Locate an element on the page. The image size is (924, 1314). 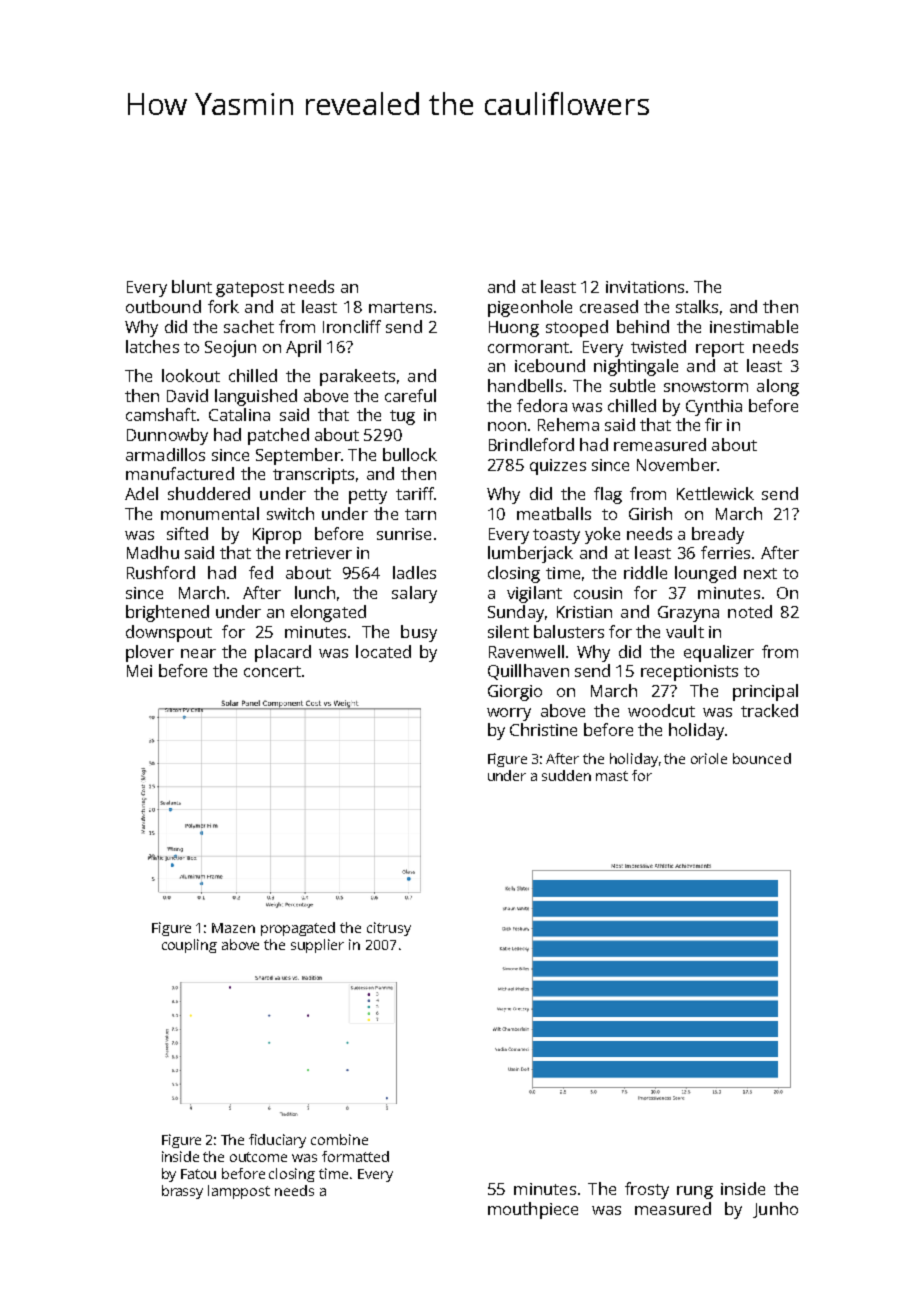
lamppost is located at coordinates (239, 1192).
